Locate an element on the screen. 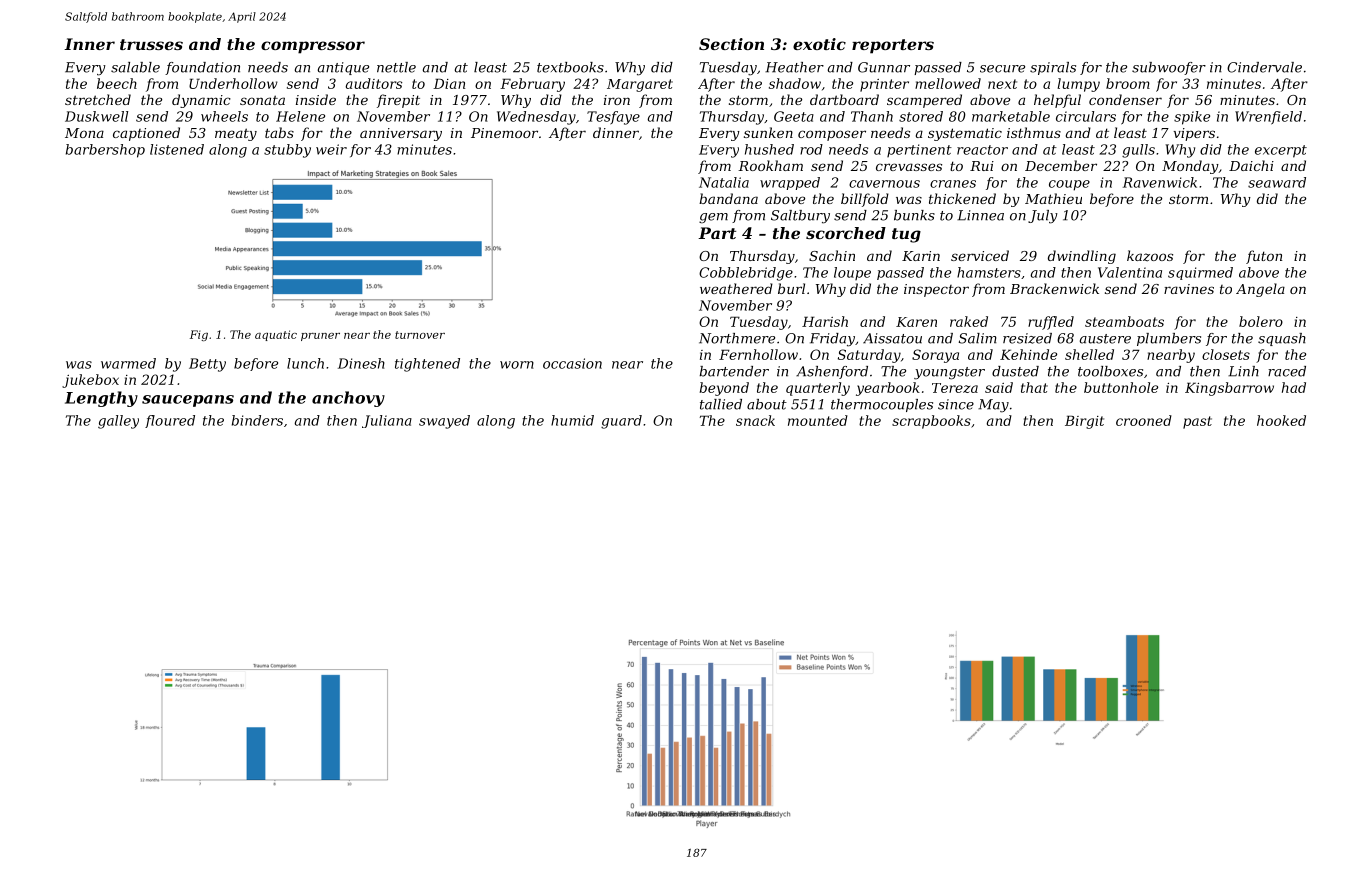 The width and height of the screenshot is (1372, 887). trusses is located at coordinates (151, 44).
